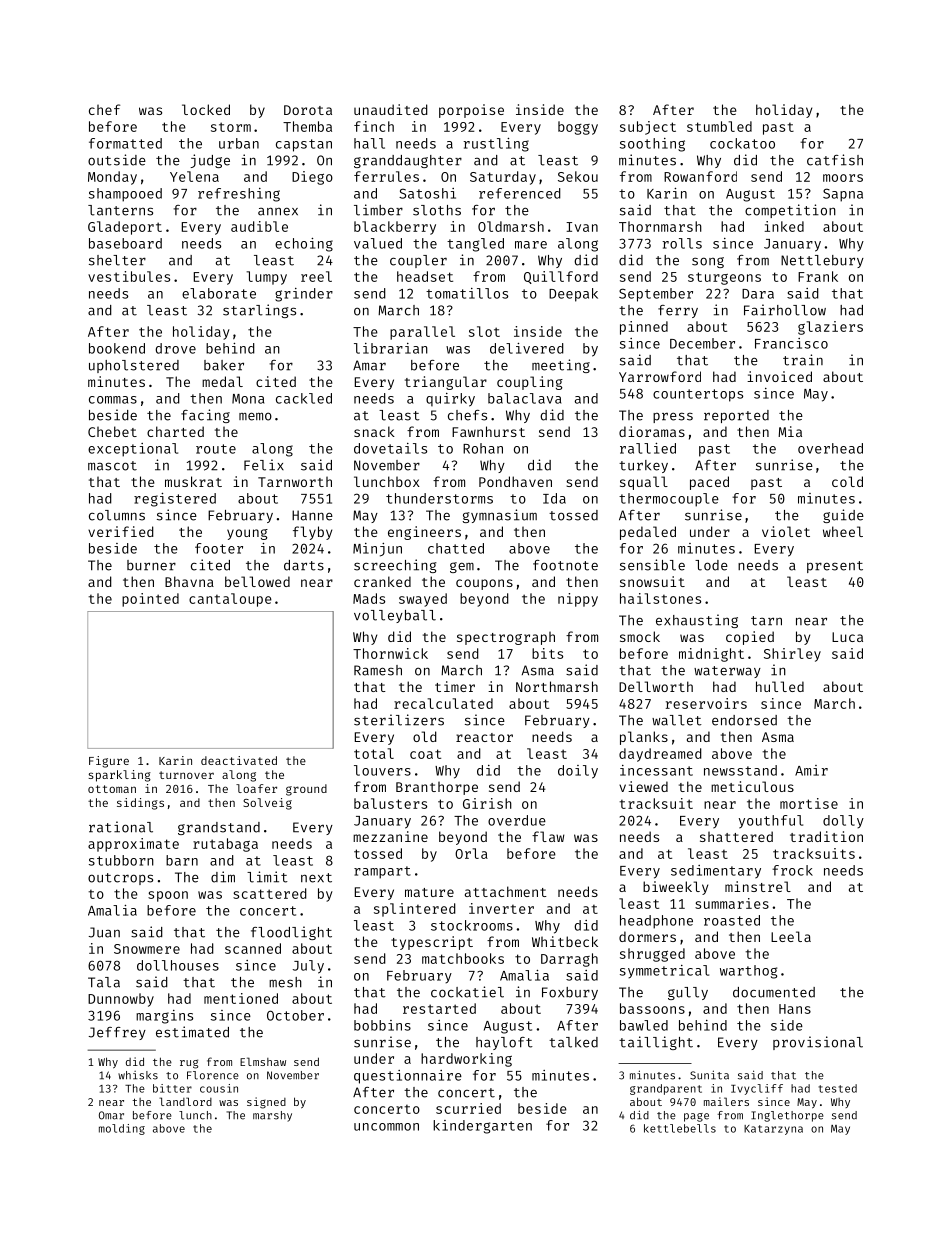  What do you see at coordinates (719, 126) in the page?
I see `stumbled` at bounding box center [719, 126].
